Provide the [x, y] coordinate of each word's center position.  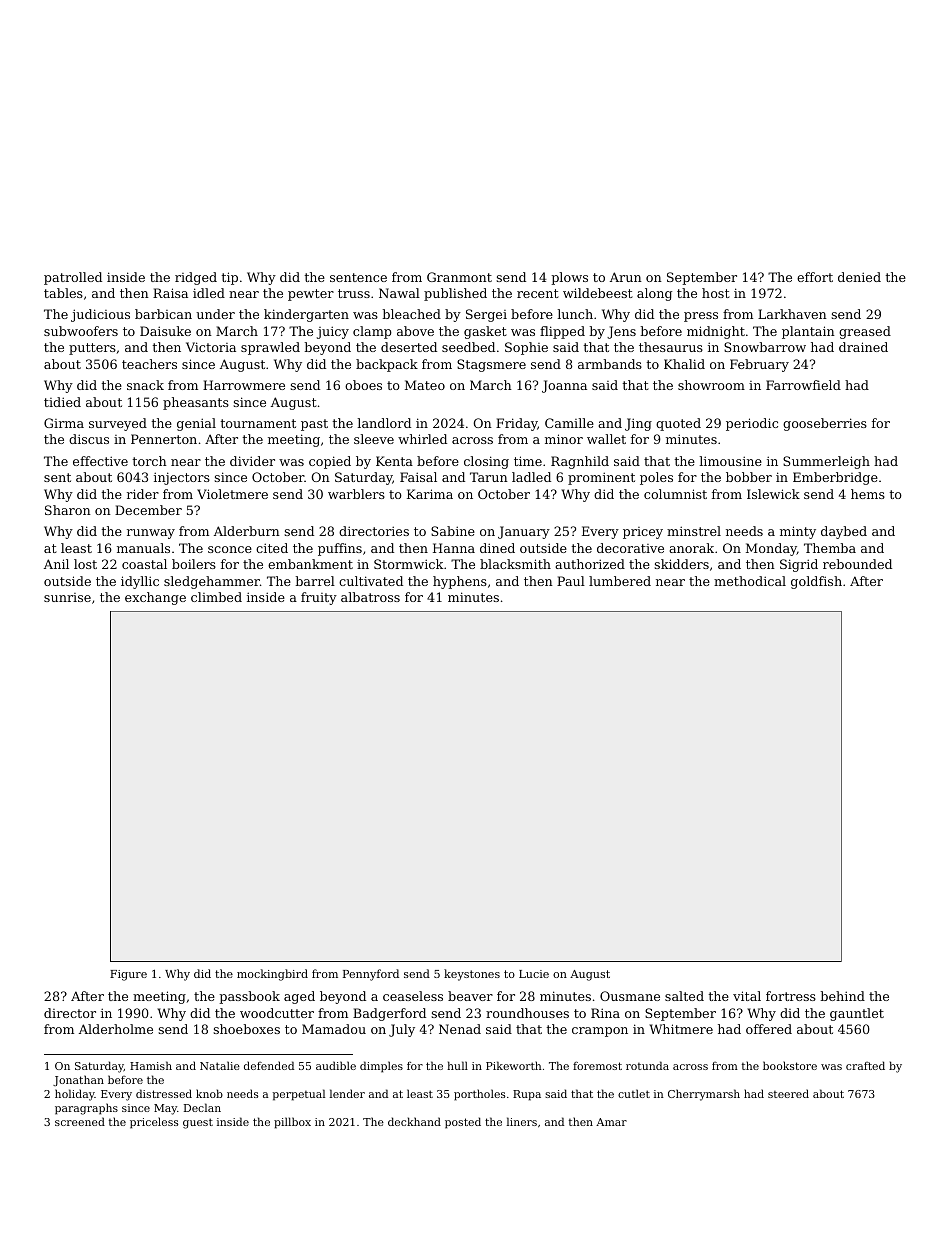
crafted [865, 1065]
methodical [750, 581]
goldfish [816, 582]
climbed [216, 597]
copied [330, 462]
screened [80, 1121]
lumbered [620, 581]
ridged [196, 278]
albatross [370, 597]
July [402, 1030]
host [716, 293]
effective [100, 461]
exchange [155, 598]
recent [538, 293]
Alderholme [116, 1029]
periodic [752, 424]
